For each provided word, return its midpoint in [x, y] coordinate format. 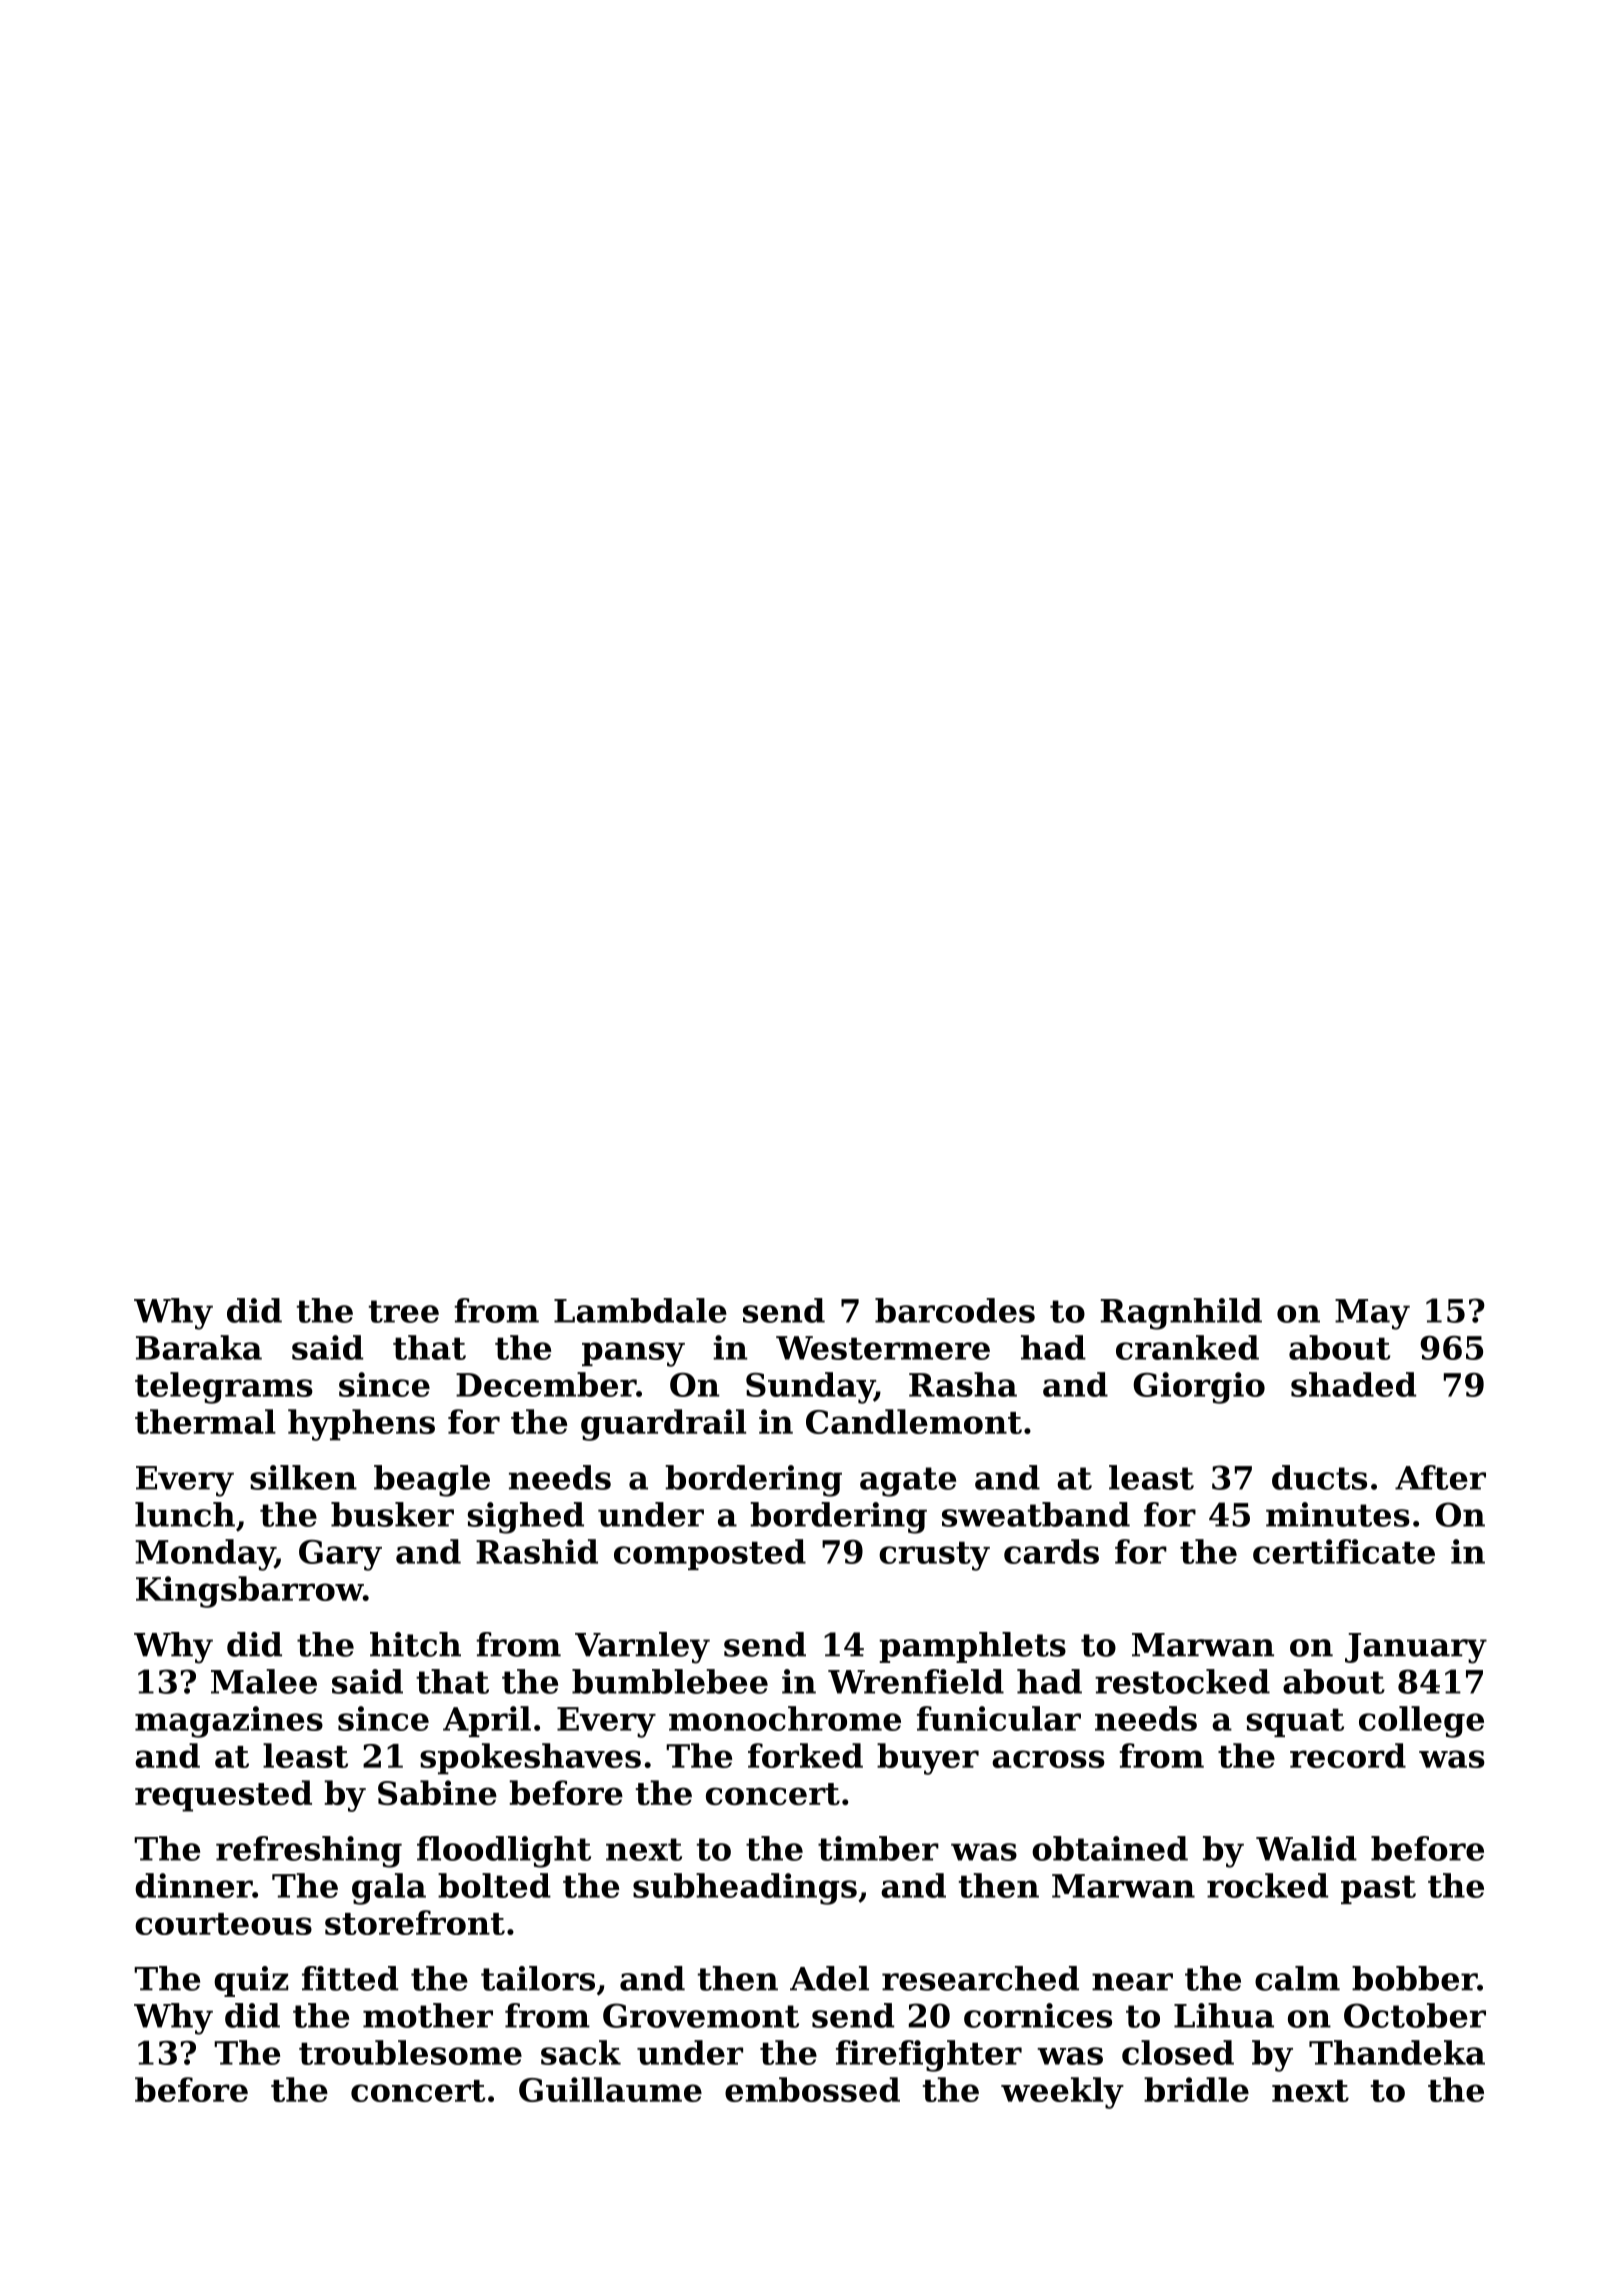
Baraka [199, 1347]
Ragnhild [1181, 1314]
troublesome [410, 2052]
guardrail [663, 1425]
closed [1178, 2052]
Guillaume [610, 2089]
